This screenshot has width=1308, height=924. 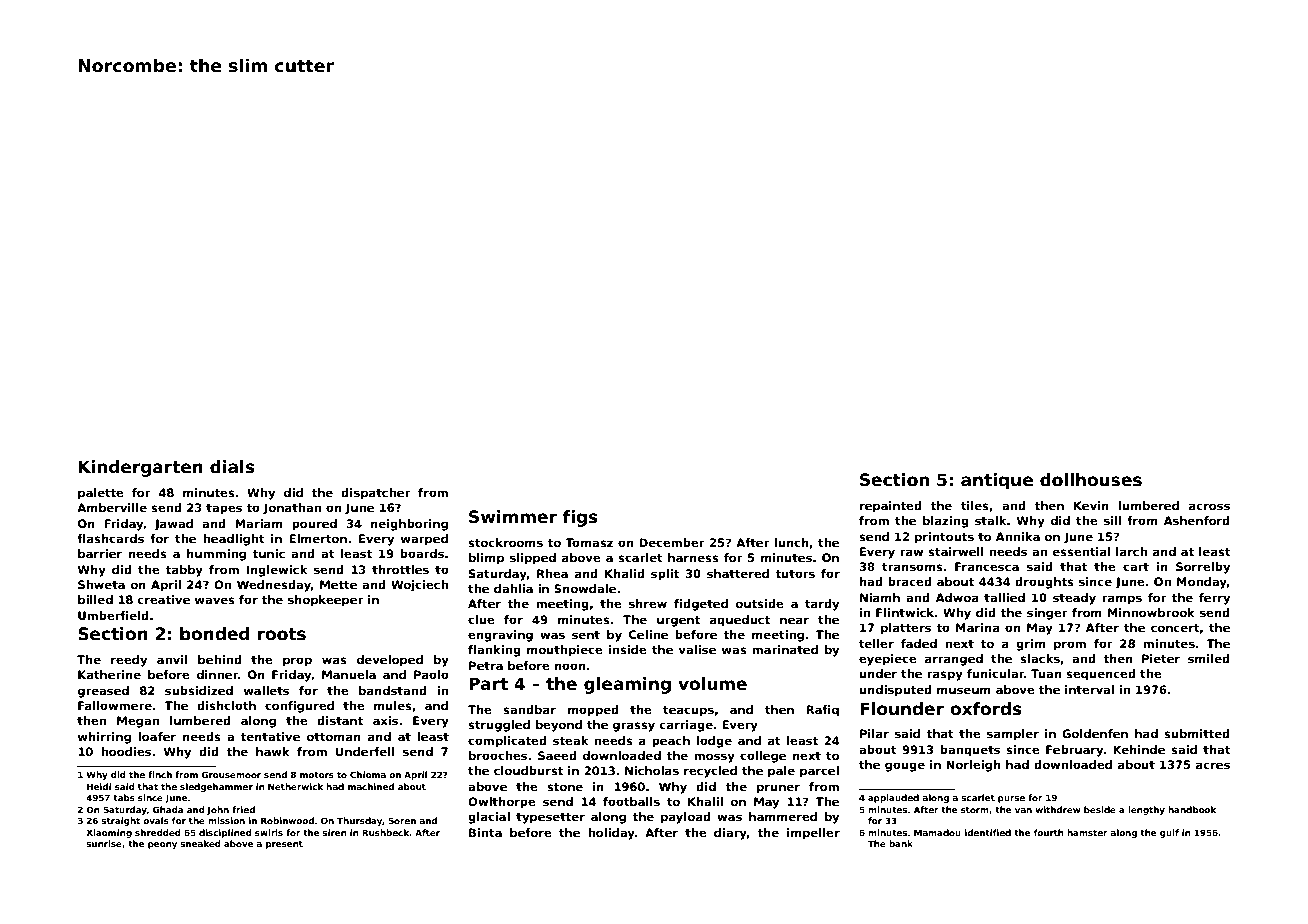 What do you see at coordinates (485, 832) in the screenshot?
I see `Binta` at bounding box center [485, 832].
